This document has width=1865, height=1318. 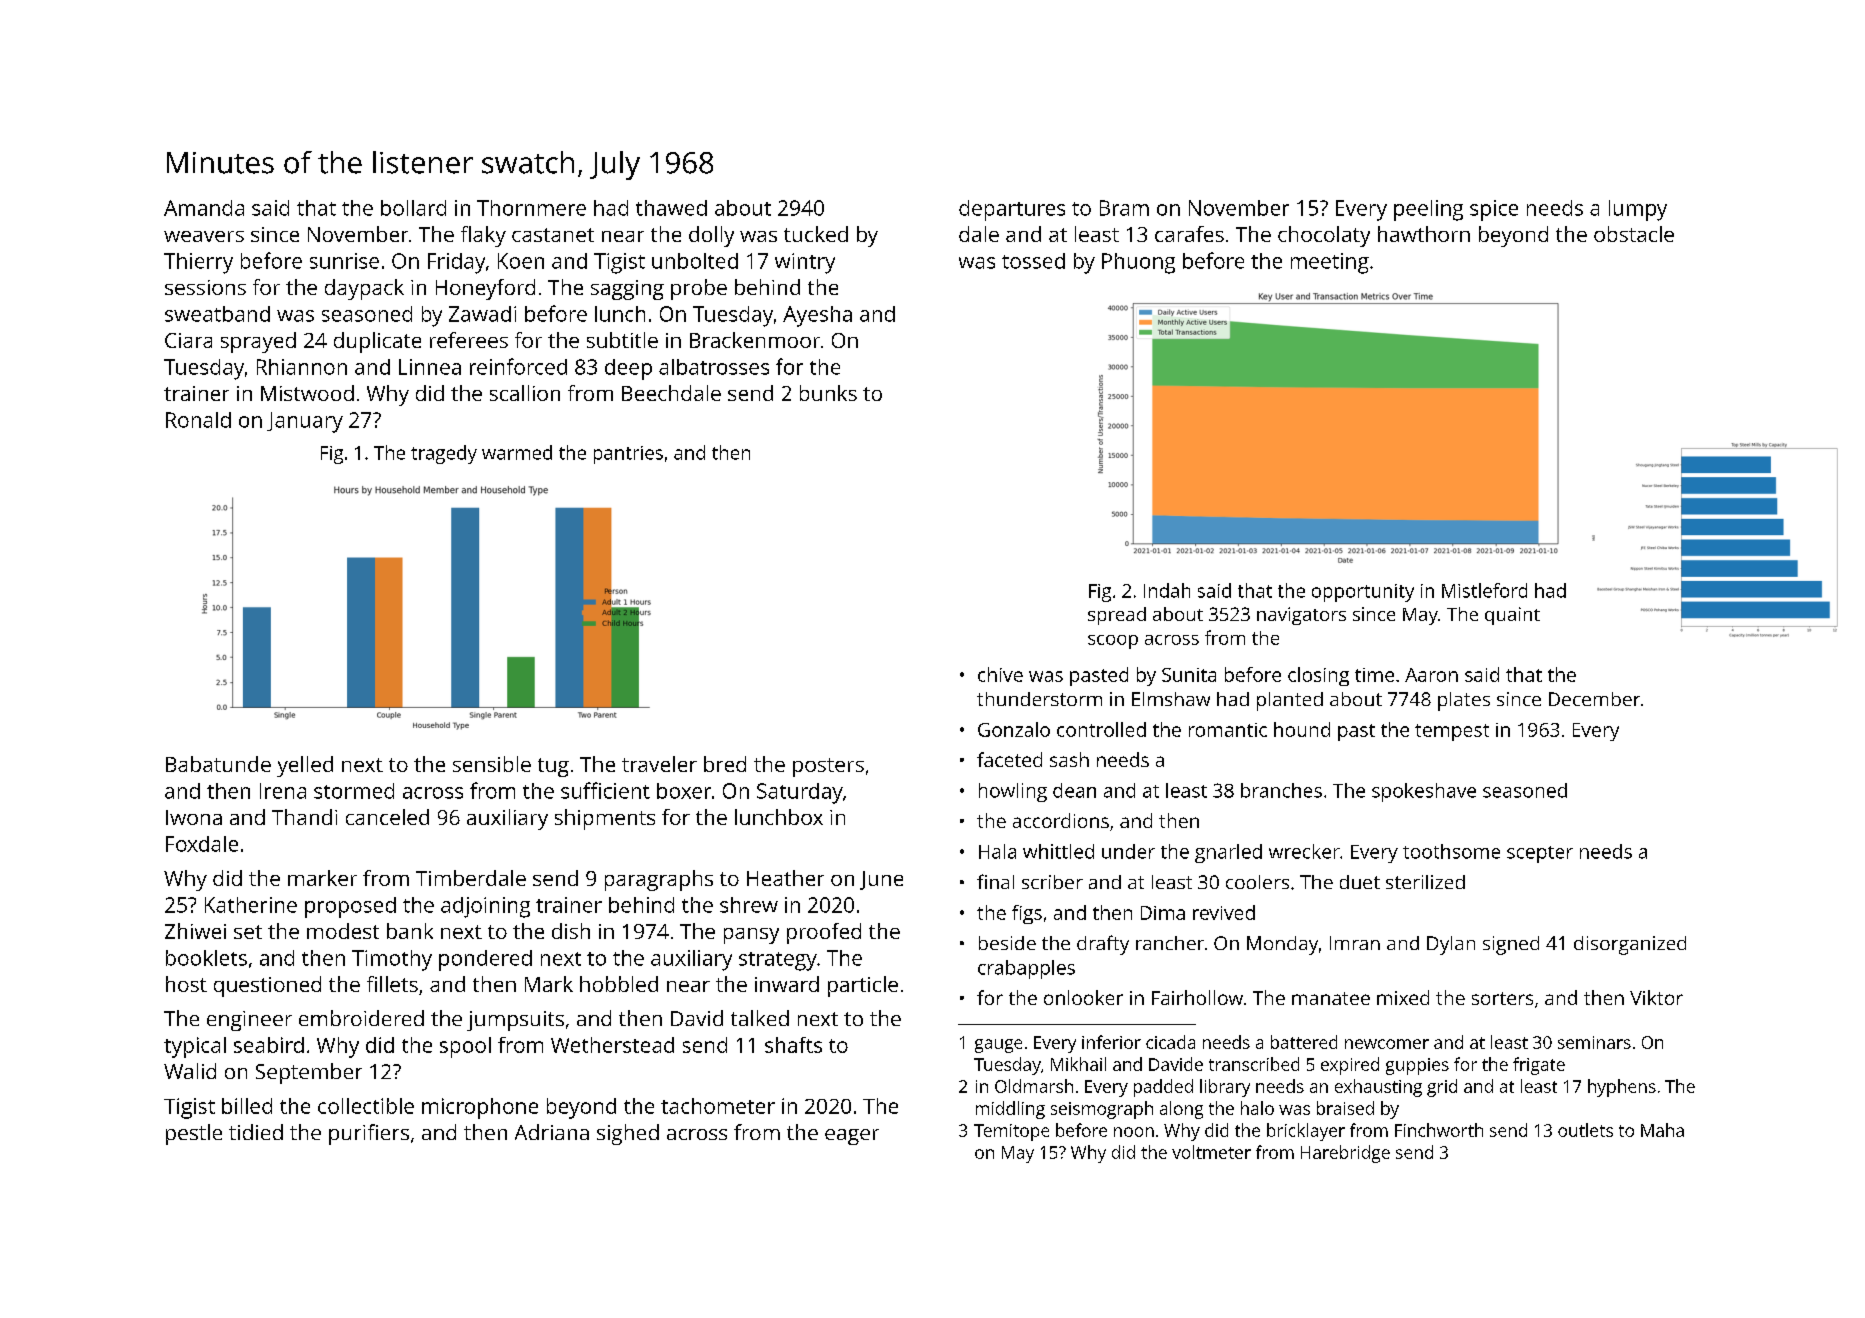 What do you see at coordinates (1170, 943) in the document?
I see `rancher` at bounding box center [1170, 943].
